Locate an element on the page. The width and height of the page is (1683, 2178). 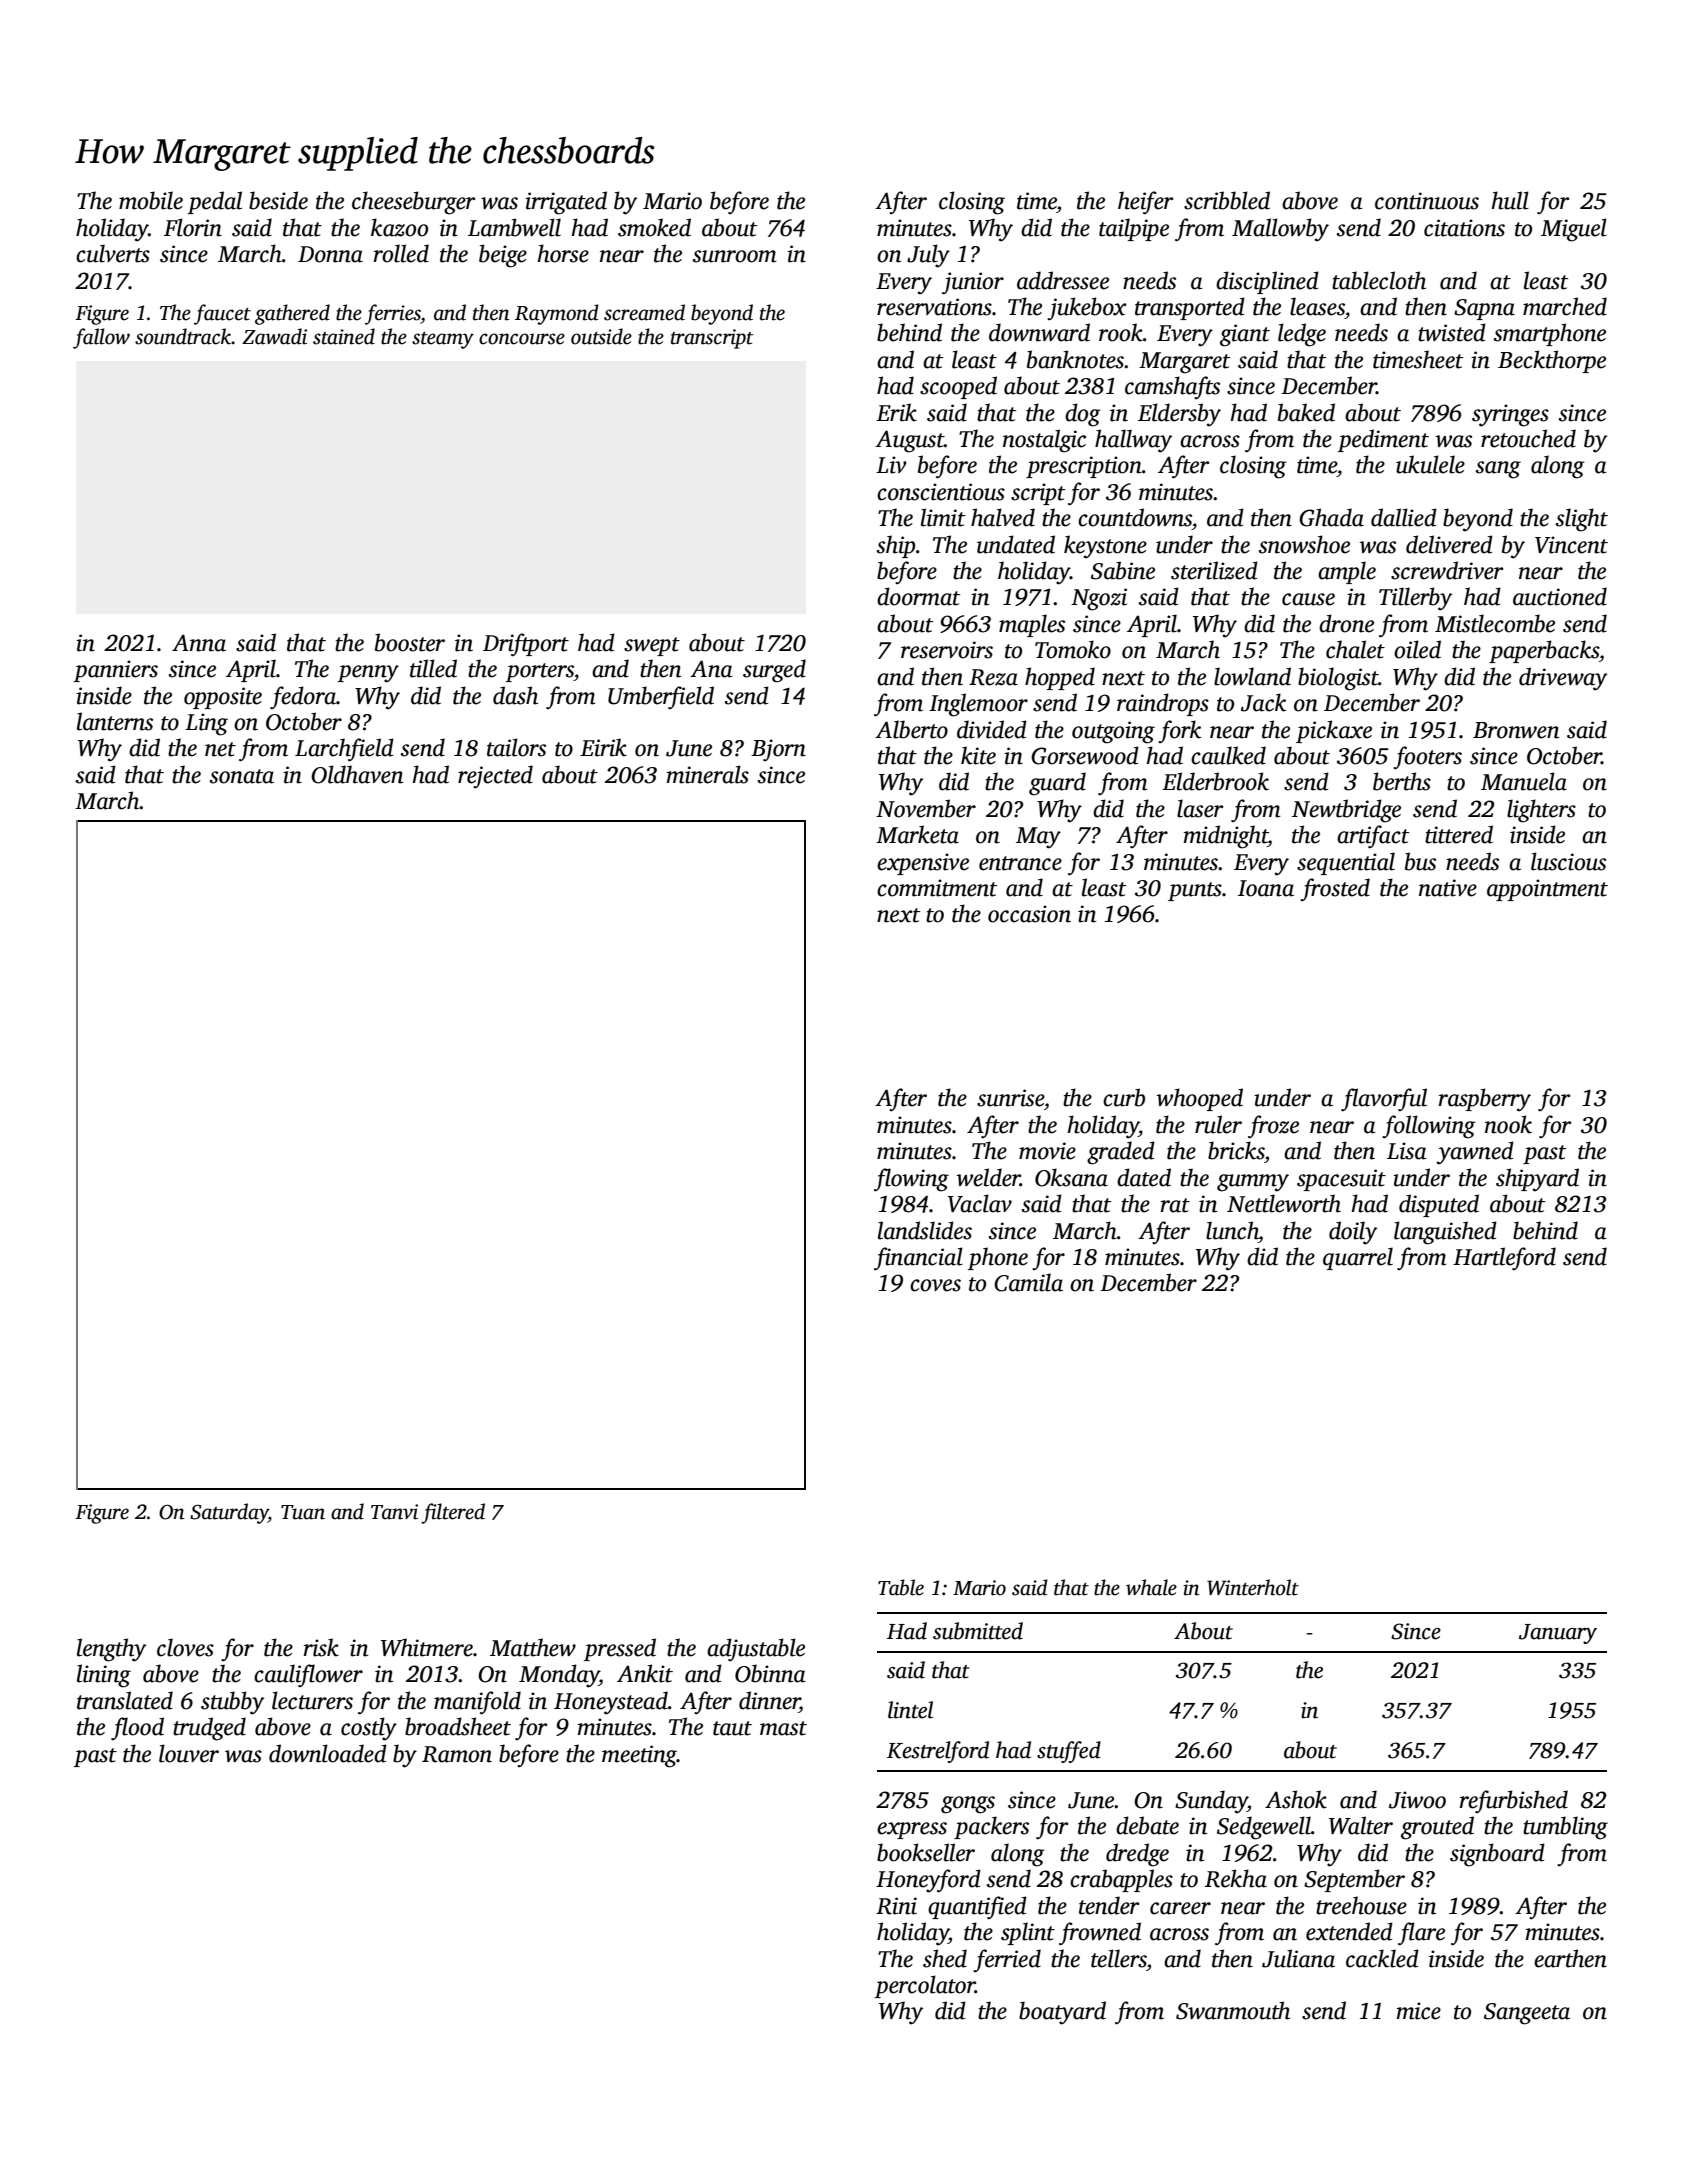
hull is located at coordinates (1510, 200).
